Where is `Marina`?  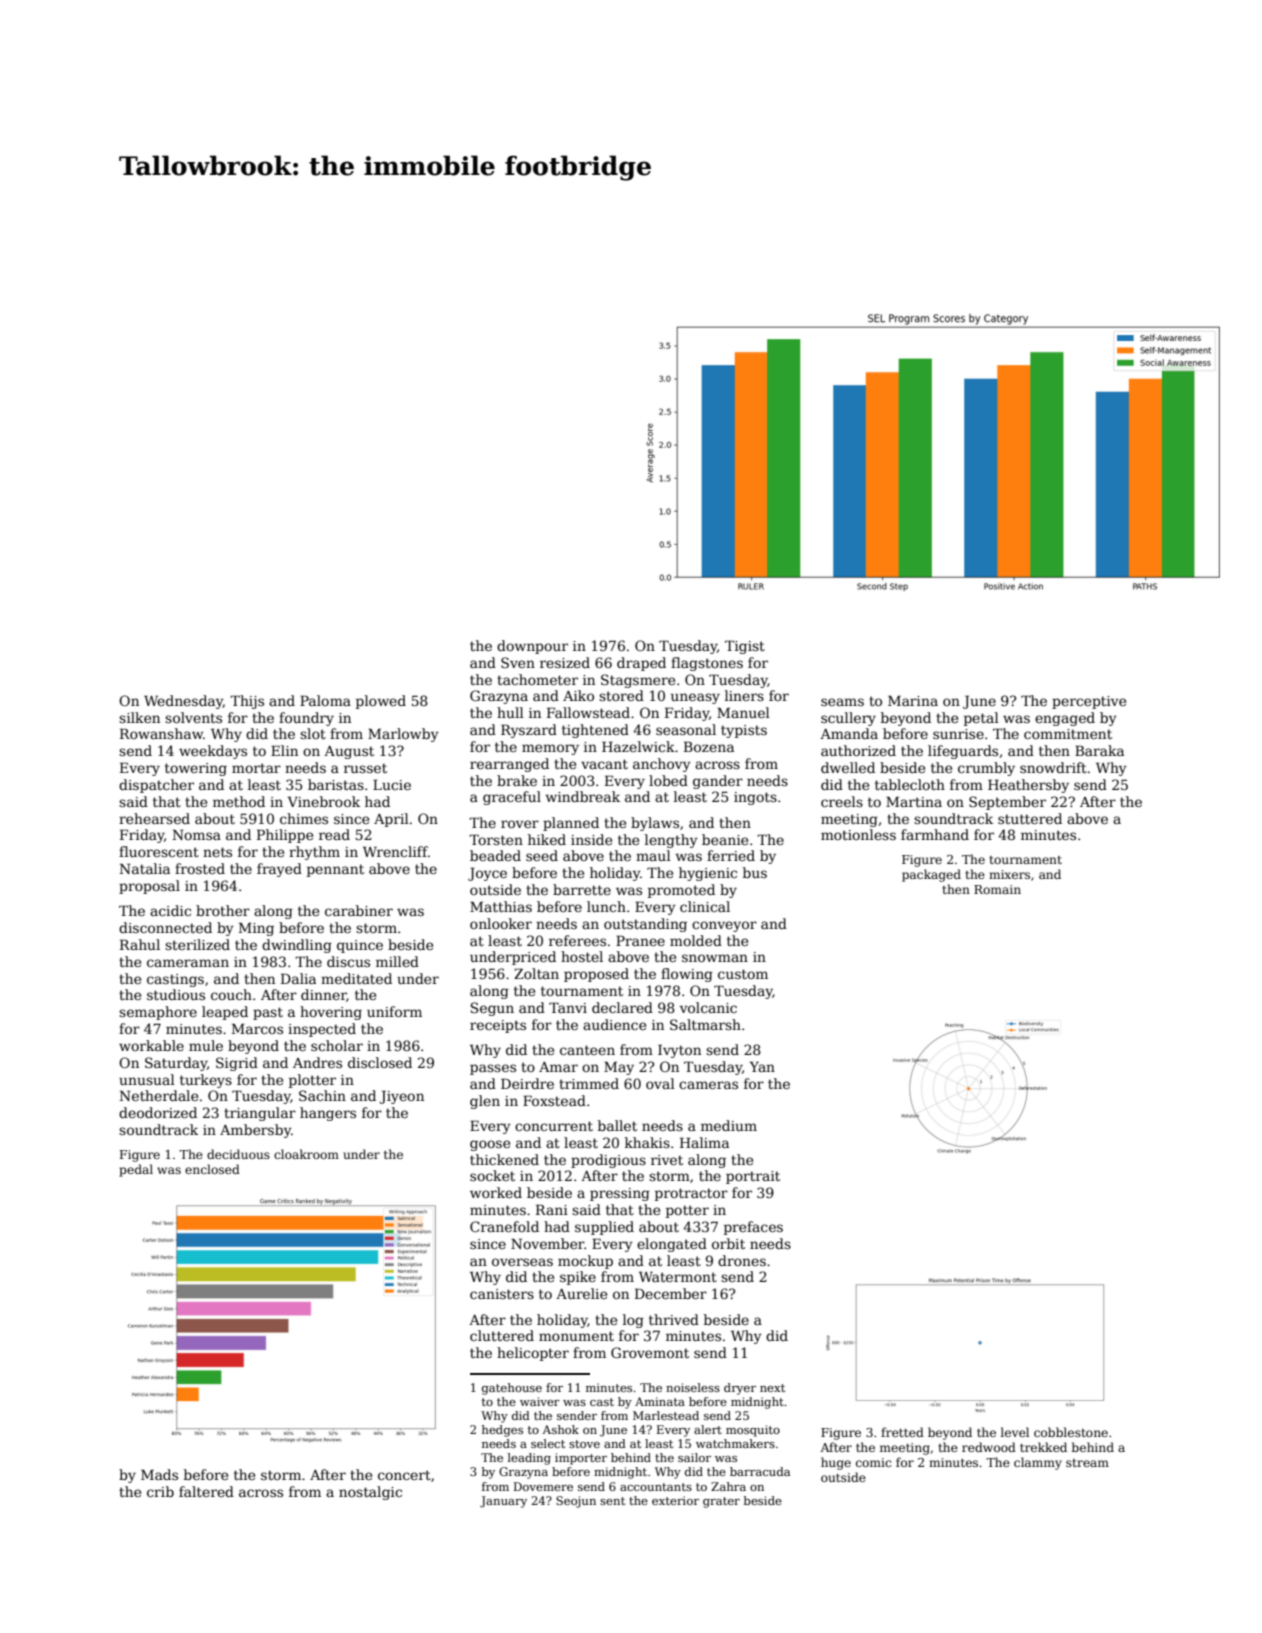
Marina is located at coordinates (913, 700).
